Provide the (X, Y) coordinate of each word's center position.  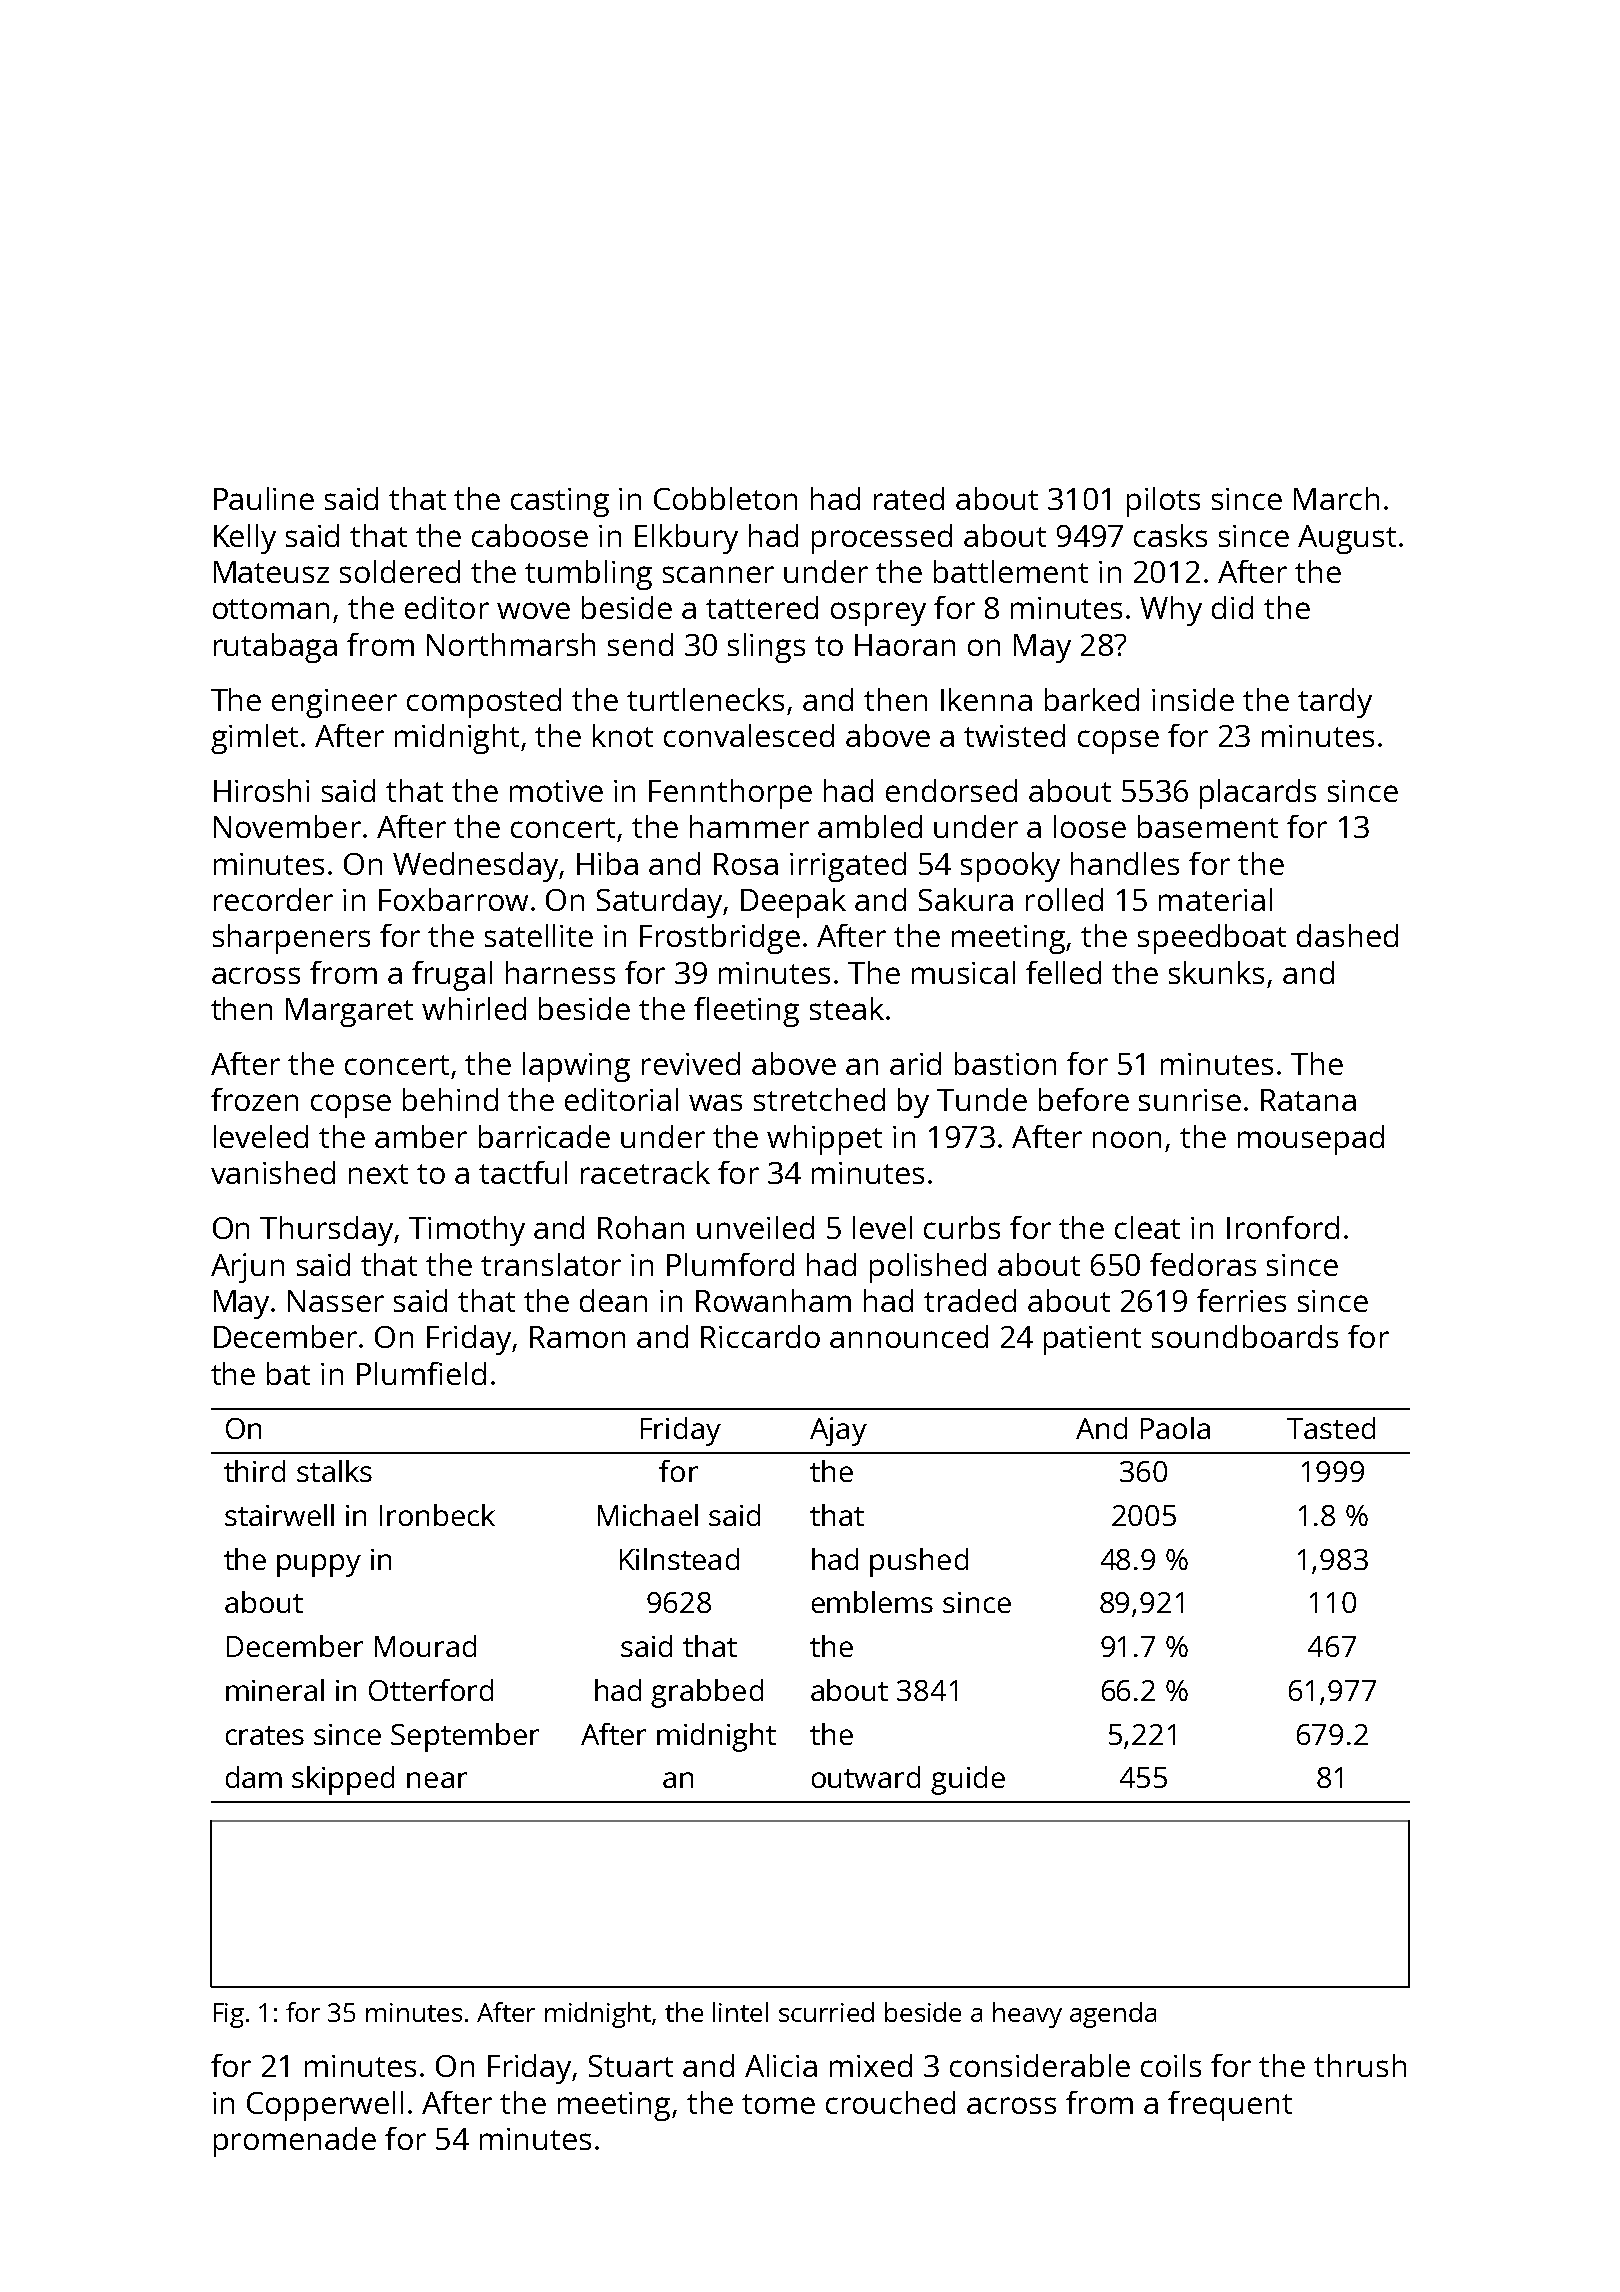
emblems (872, 1602)
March (1336, 498)
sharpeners (291, 939)
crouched (890, 2102)
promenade (295, 2142)
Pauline (264, 498)
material (1215, 899)
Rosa (746, 864)
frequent (1230, 2106)
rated (909, 498)
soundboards (1245, 1336)
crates (265, 1735)
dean (613, 1300)
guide (968, 1780)
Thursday (326, 1231)
